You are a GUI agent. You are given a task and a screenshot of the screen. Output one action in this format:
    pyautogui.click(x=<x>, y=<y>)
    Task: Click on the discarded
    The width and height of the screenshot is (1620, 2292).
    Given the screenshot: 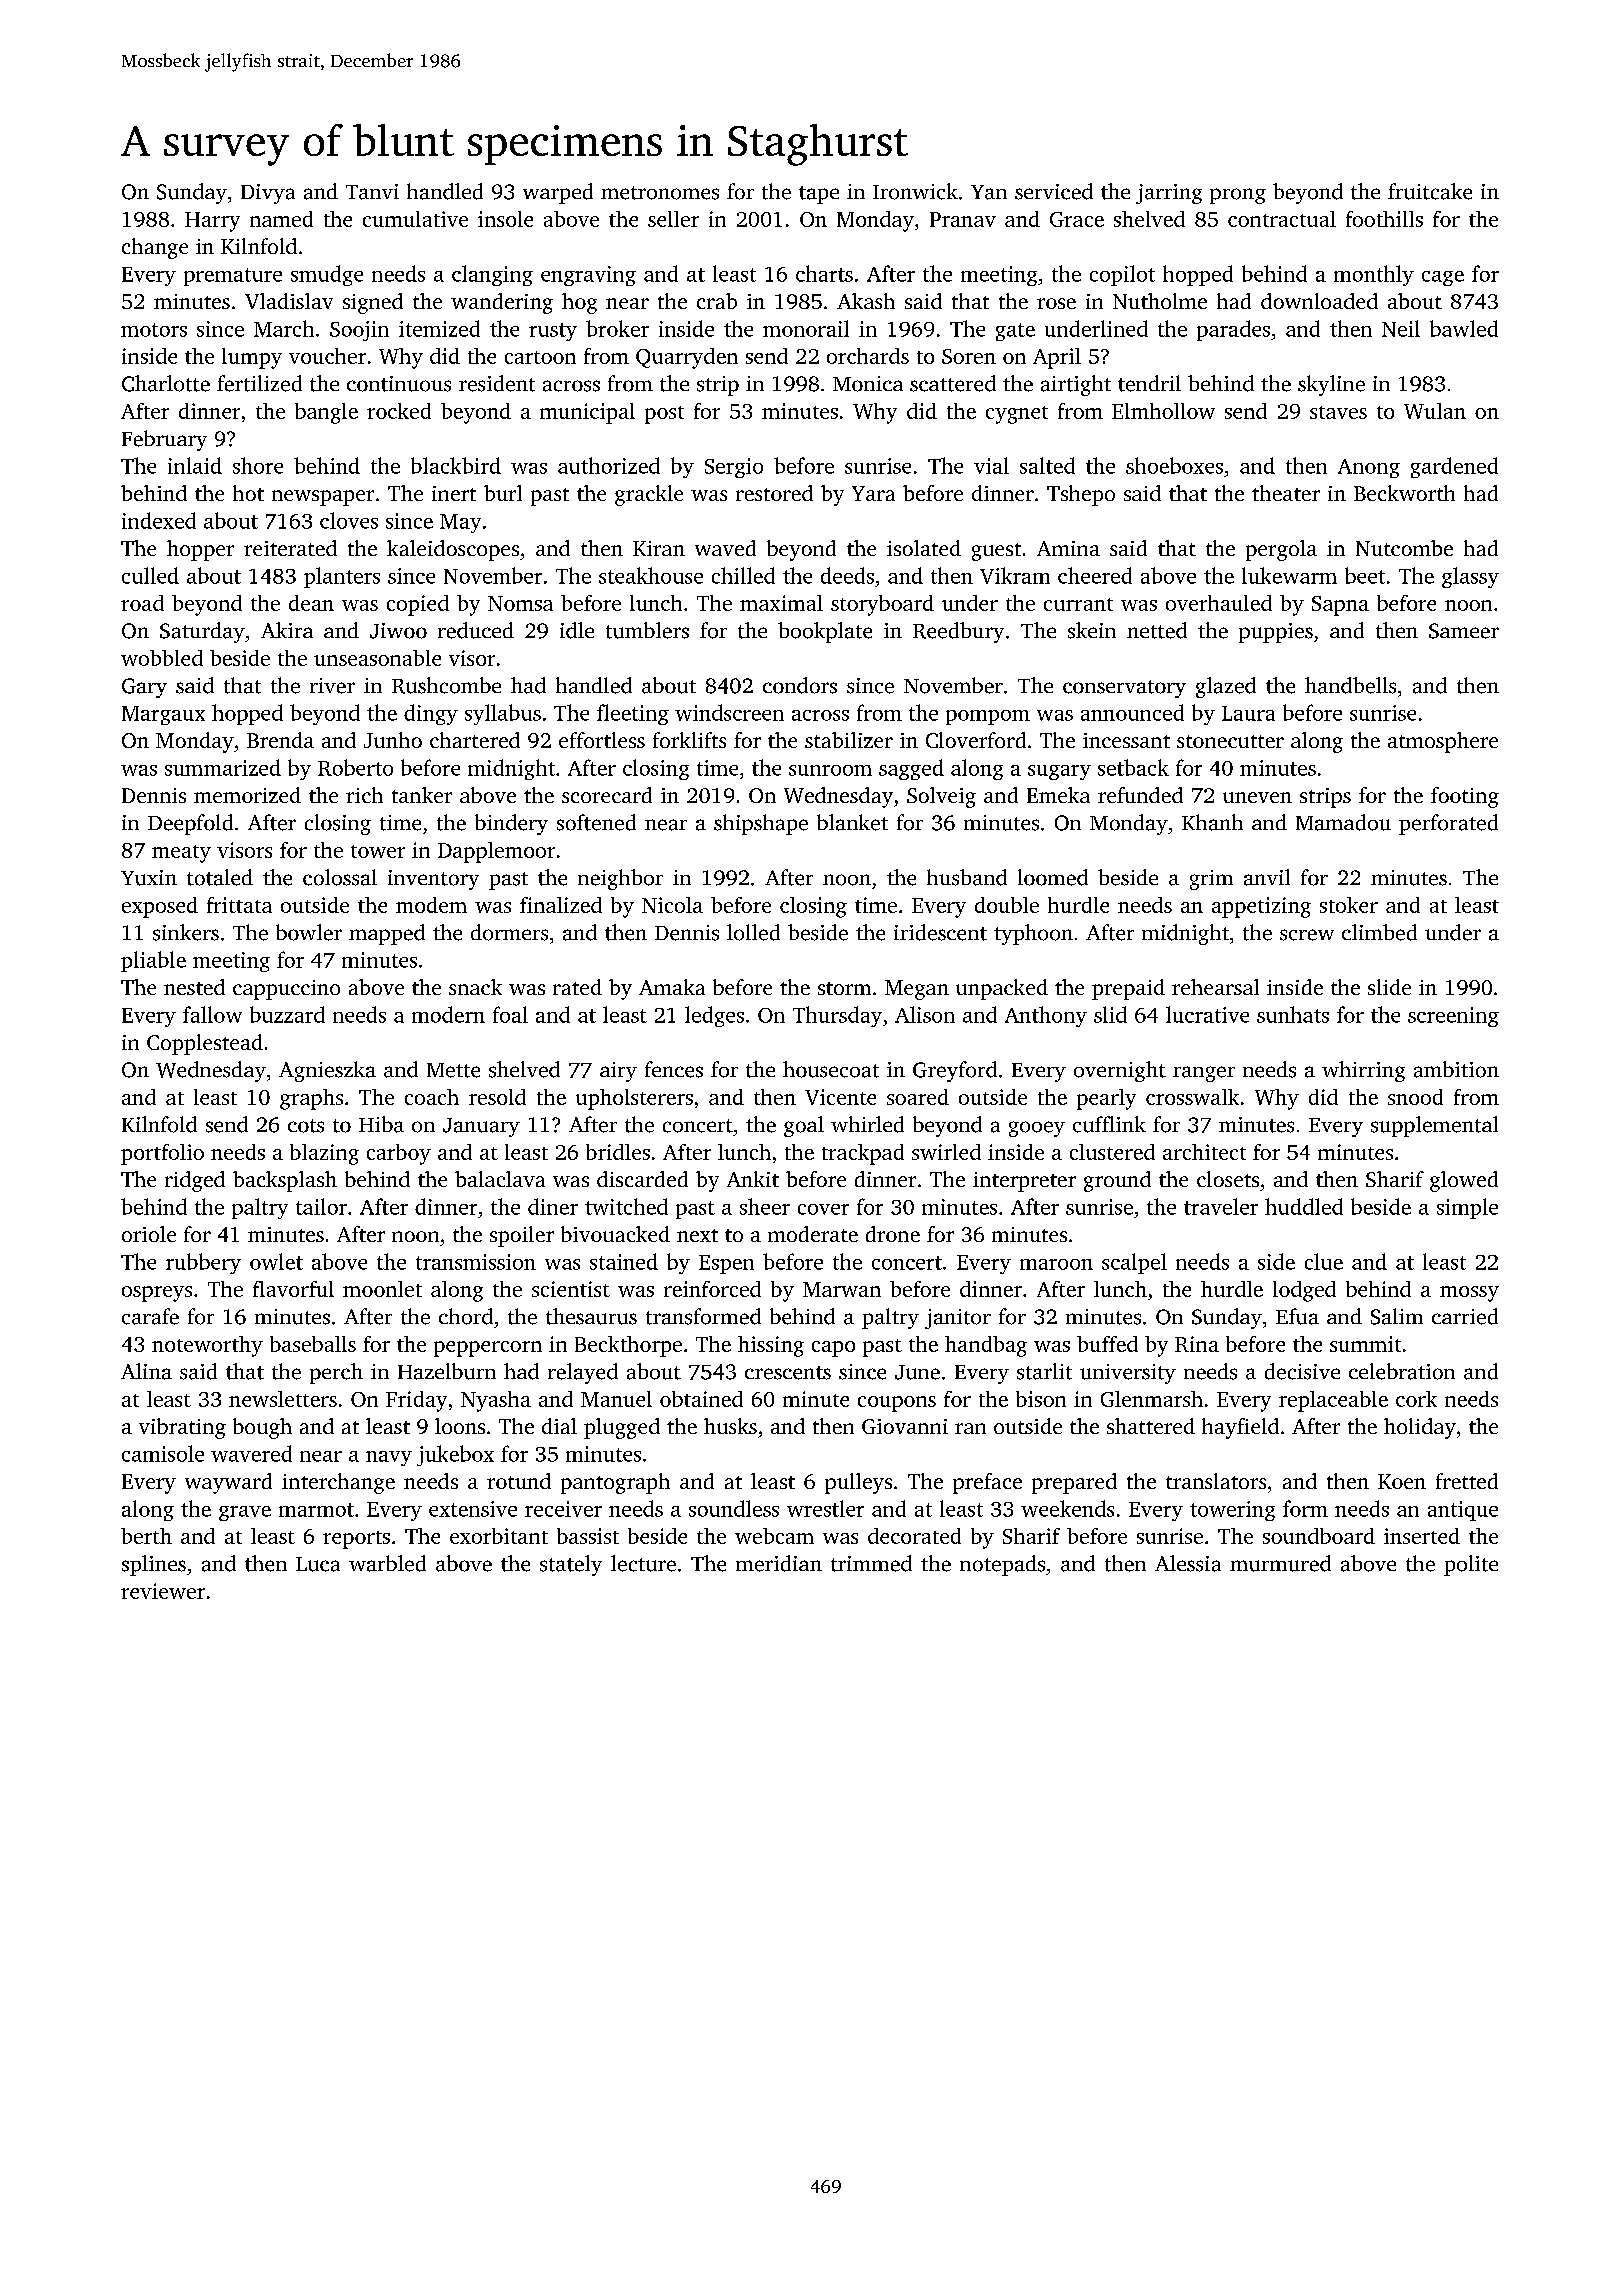 What is the action you would take?
    pyautogui.click(x=642, y=1179)
